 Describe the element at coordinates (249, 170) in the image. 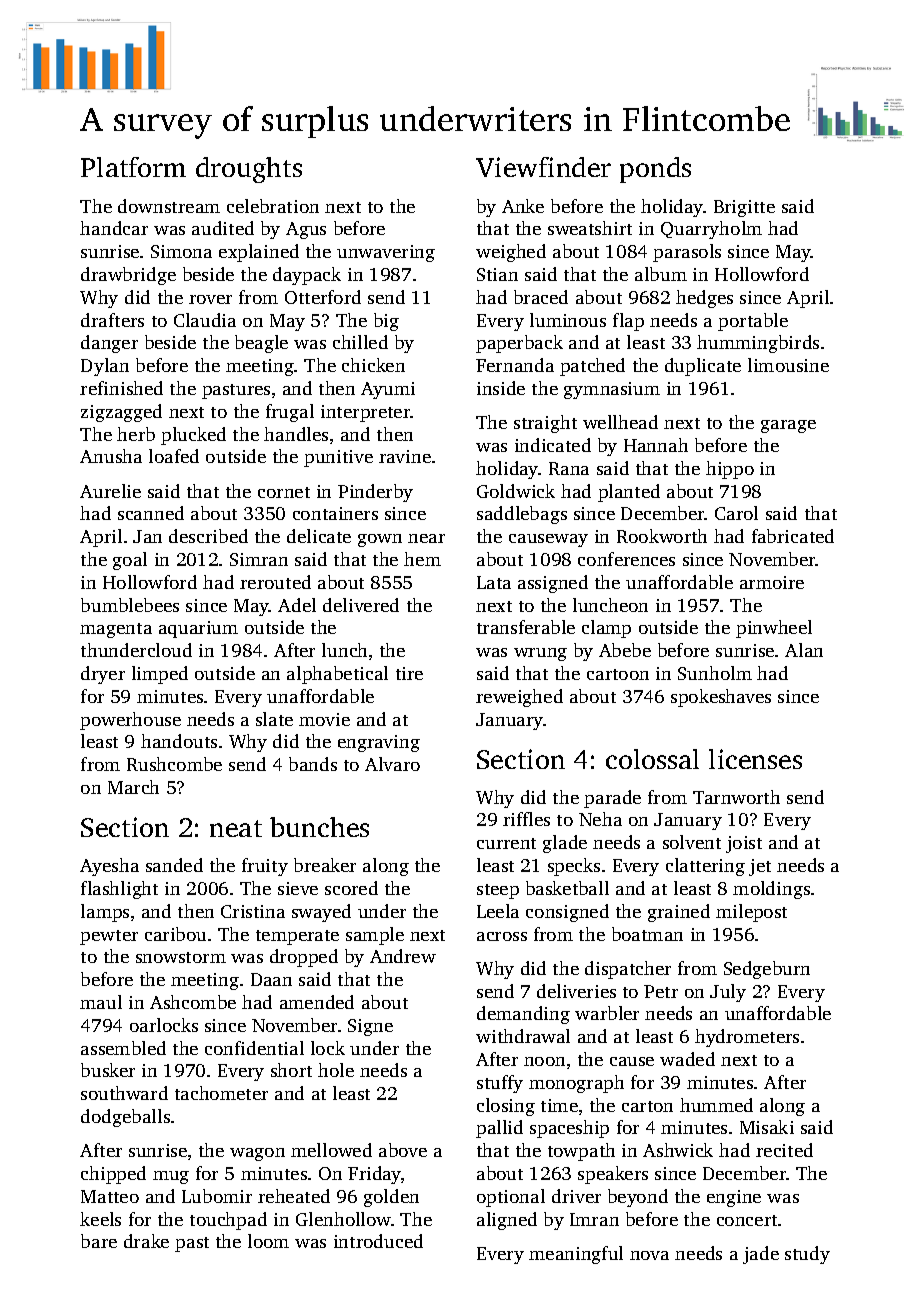

I see `droughts` at that location.
